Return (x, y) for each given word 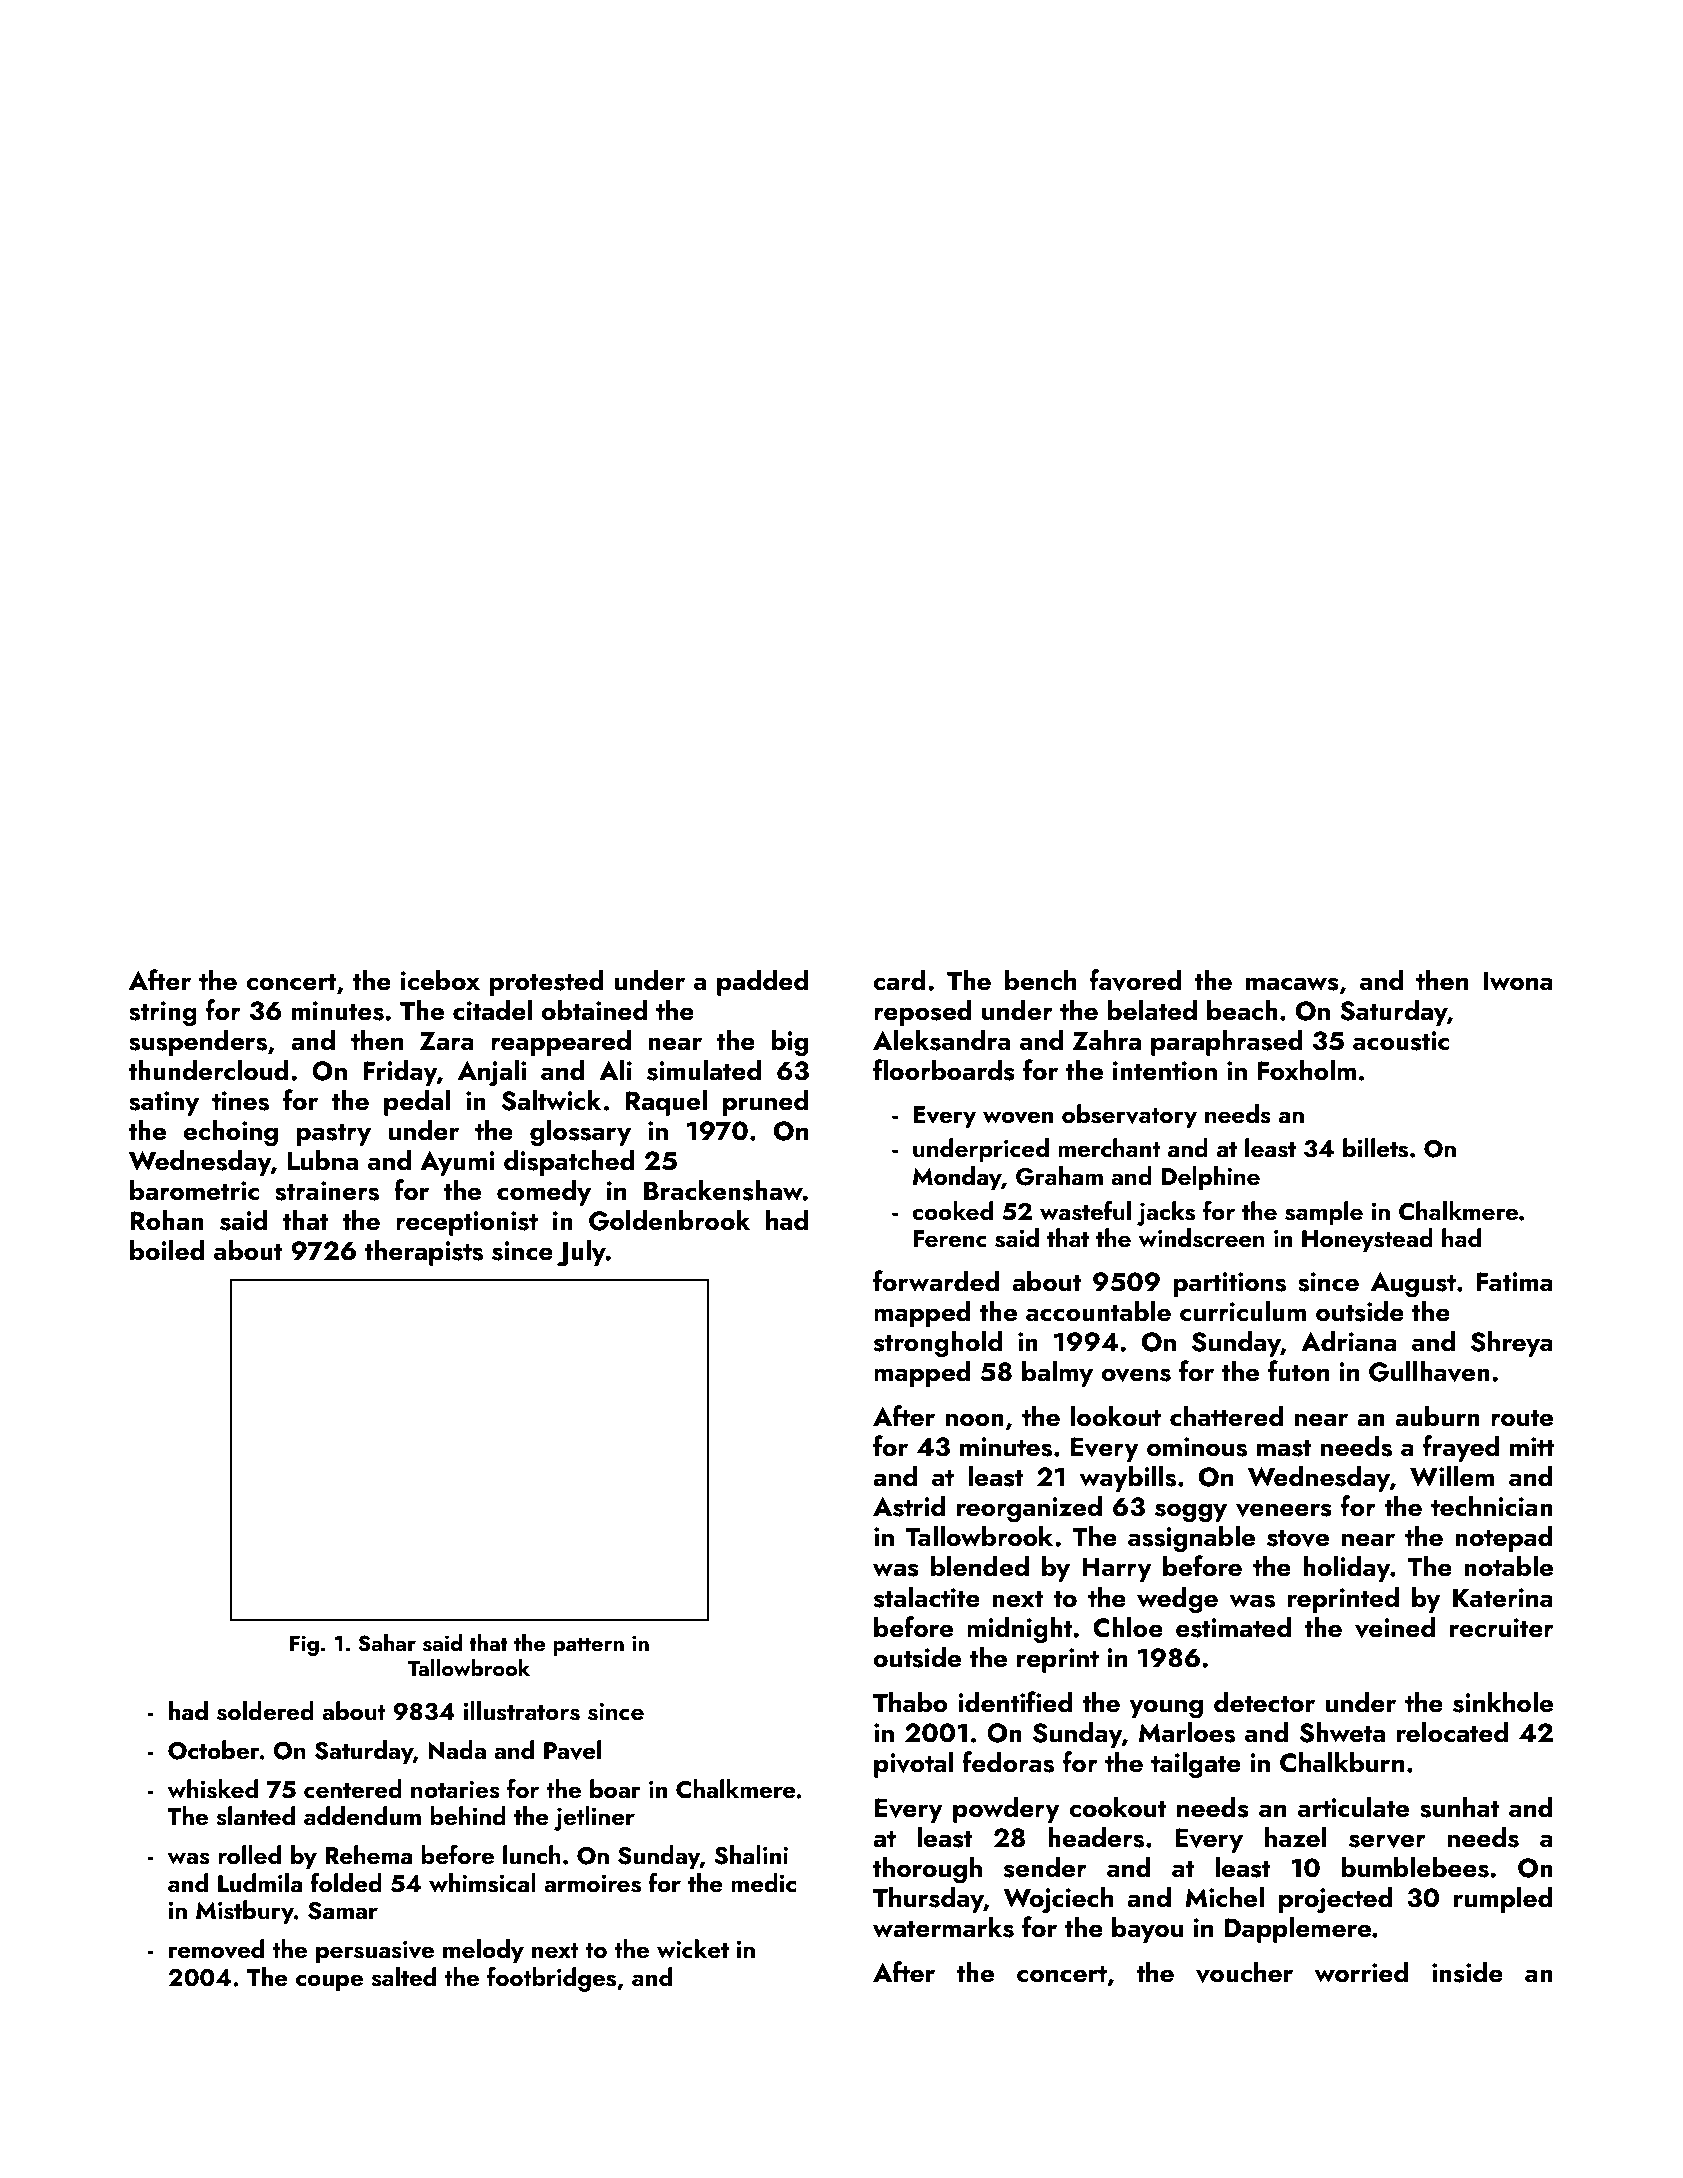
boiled (167, 1250)
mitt (1532, 1446)
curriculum (1243, 1311)
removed (216, 1949)
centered (353, 1788)
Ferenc (950, 1238)
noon (975, 1420)
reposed (923, 1012)
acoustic (1401, 1041)
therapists (424, 1252)
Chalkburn (1342, 1762)
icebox (440, 980)
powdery (1006, 1809)
